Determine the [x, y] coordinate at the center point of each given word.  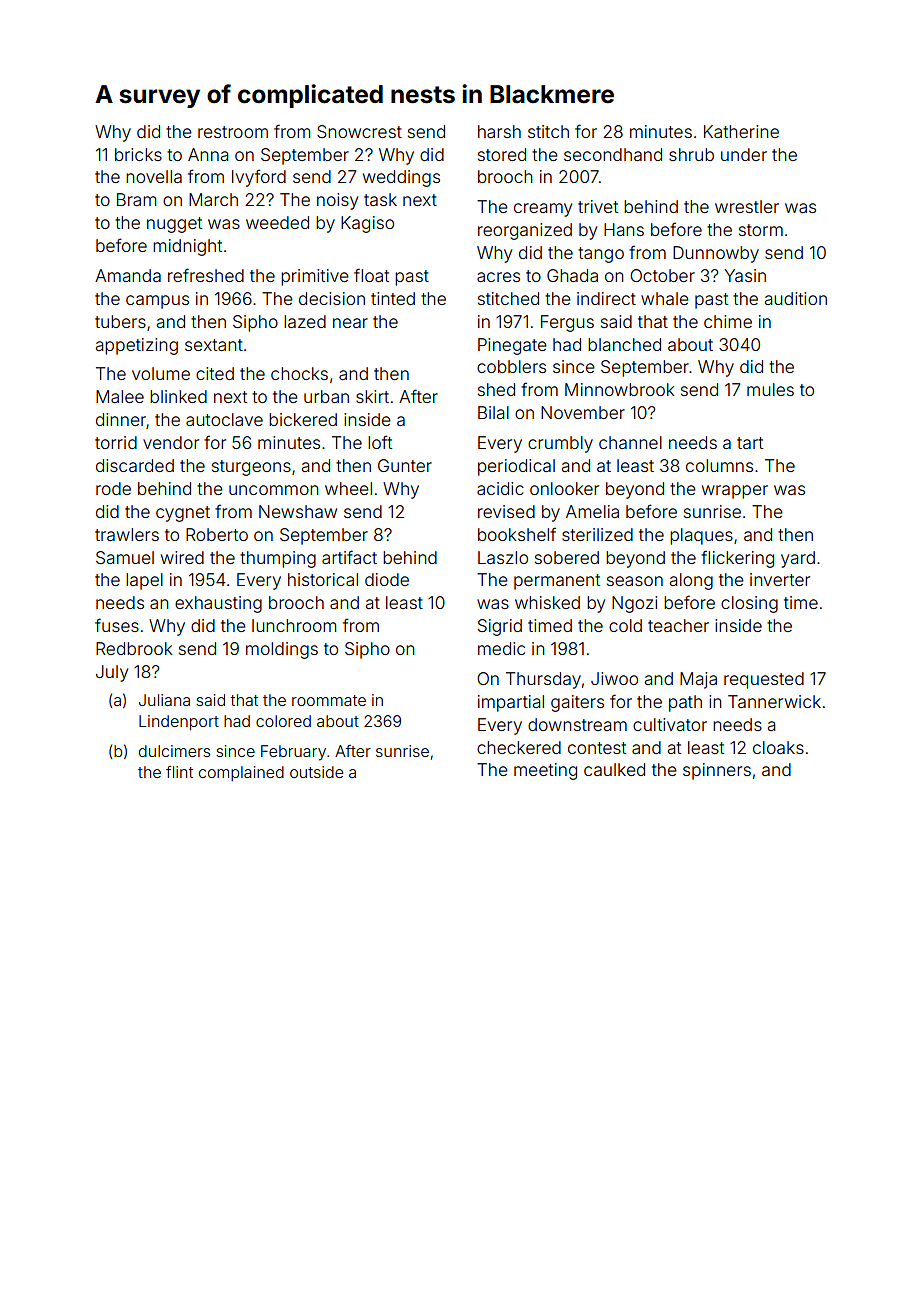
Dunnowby [716, 254]
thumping [278, 559]
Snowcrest [359, 131]
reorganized [525, 231]
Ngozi [634, 604]
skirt [372, 396]
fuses [117, 625]
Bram [136, 199]
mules [770, 389]
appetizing [137, 346]
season [635, 581]
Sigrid [500, 627]
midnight [187, 247]
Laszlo [503, 557]
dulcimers [174, 751]
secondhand [613, 154]
